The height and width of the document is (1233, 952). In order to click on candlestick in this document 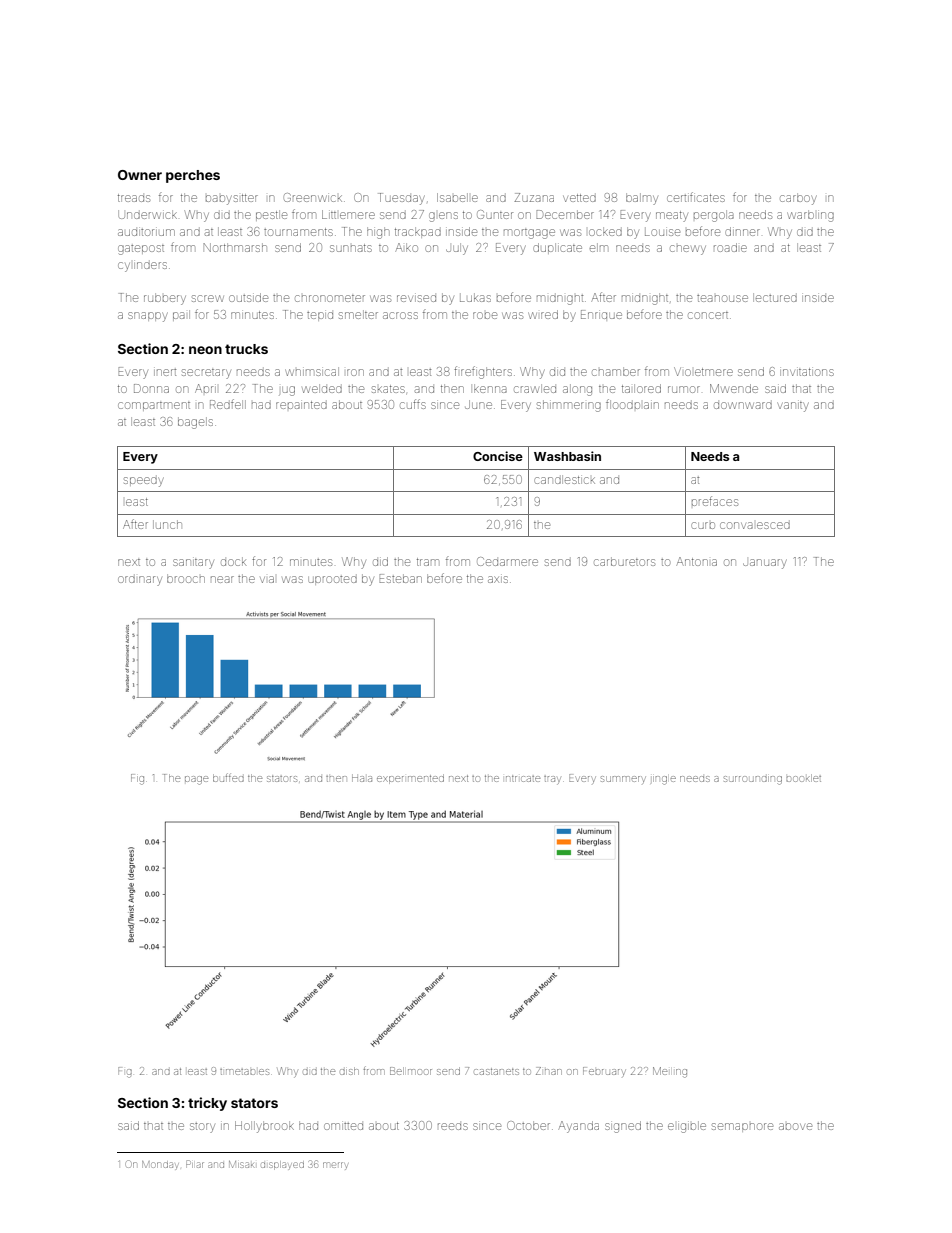, I will do `click(564, 479)`.
